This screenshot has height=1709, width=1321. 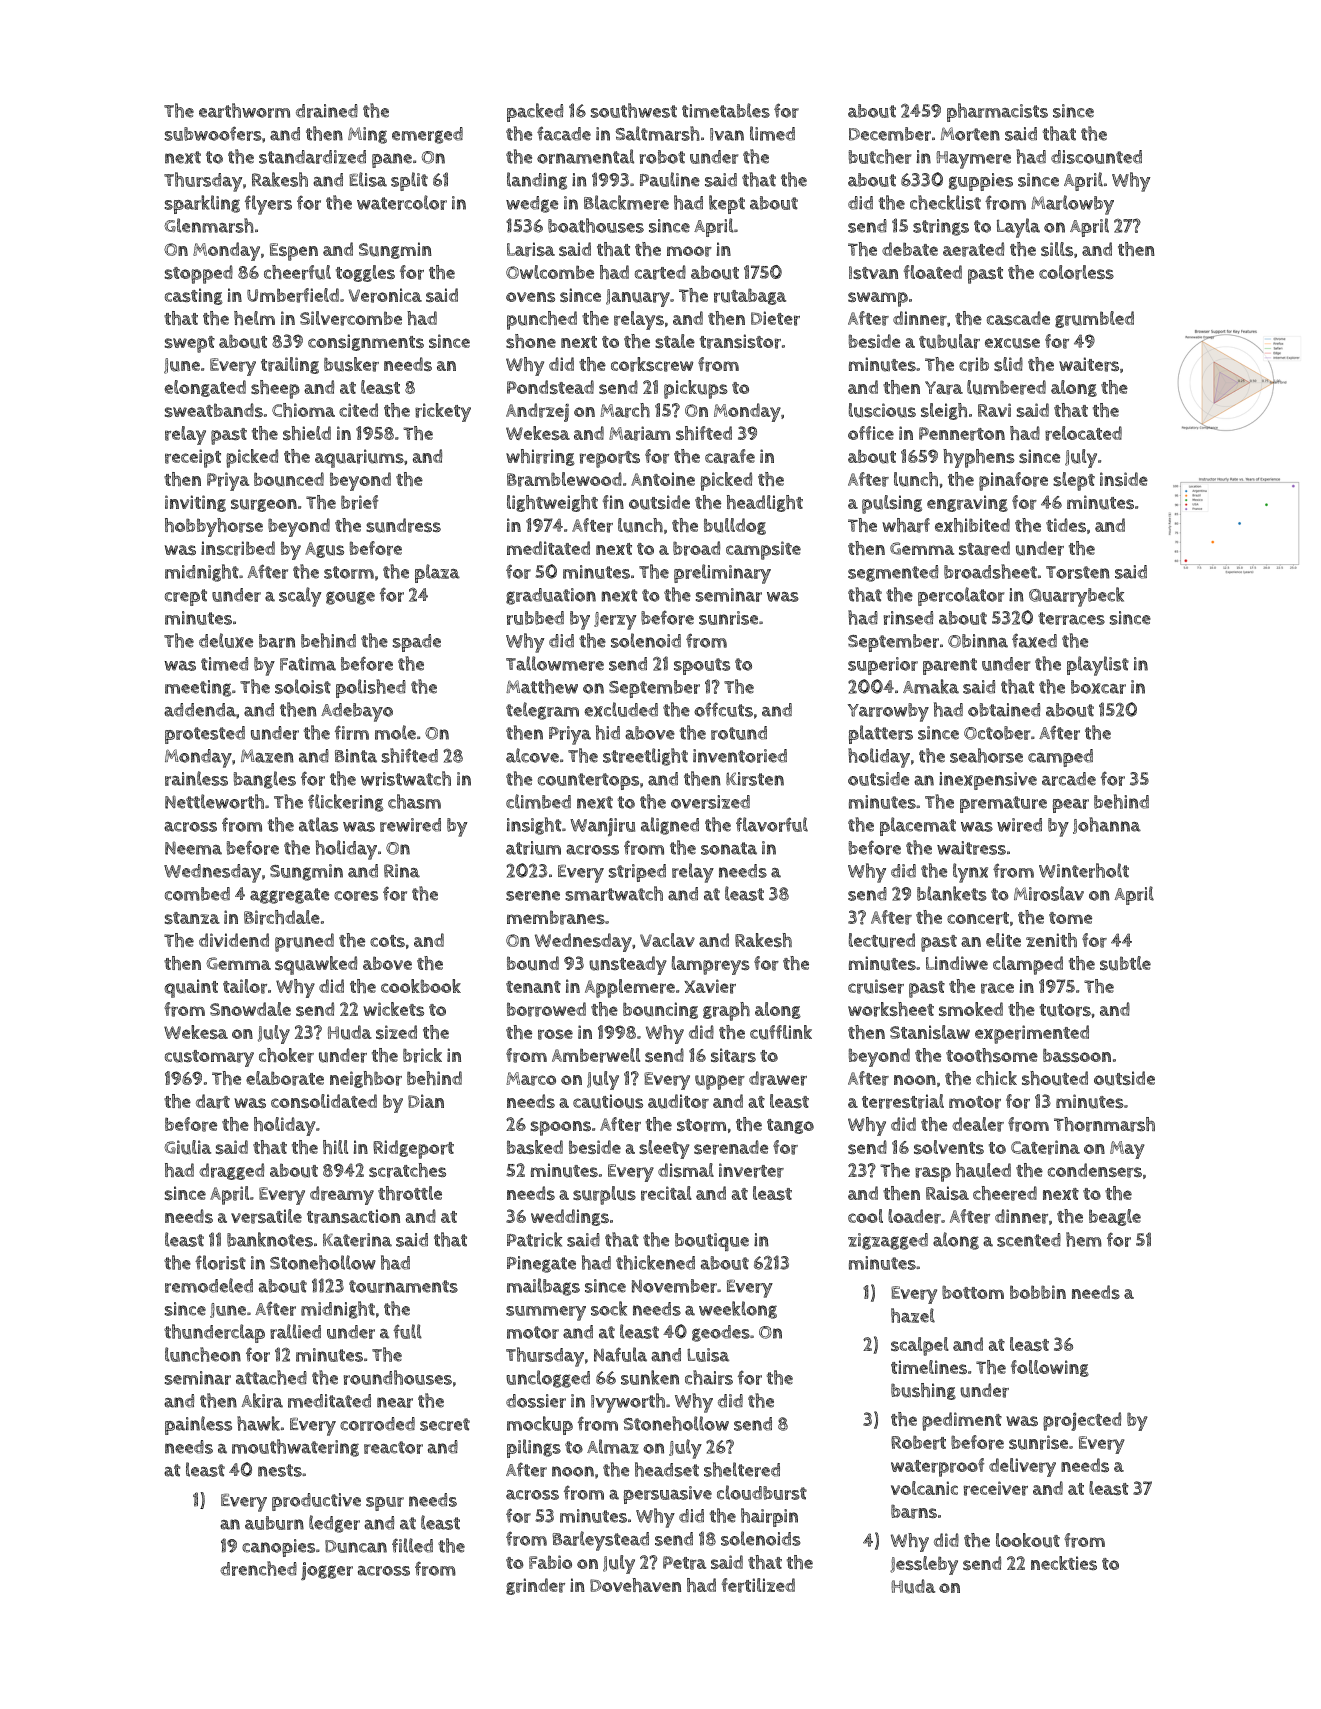 I want to click on drenched, so click(x=258, y=1568).
